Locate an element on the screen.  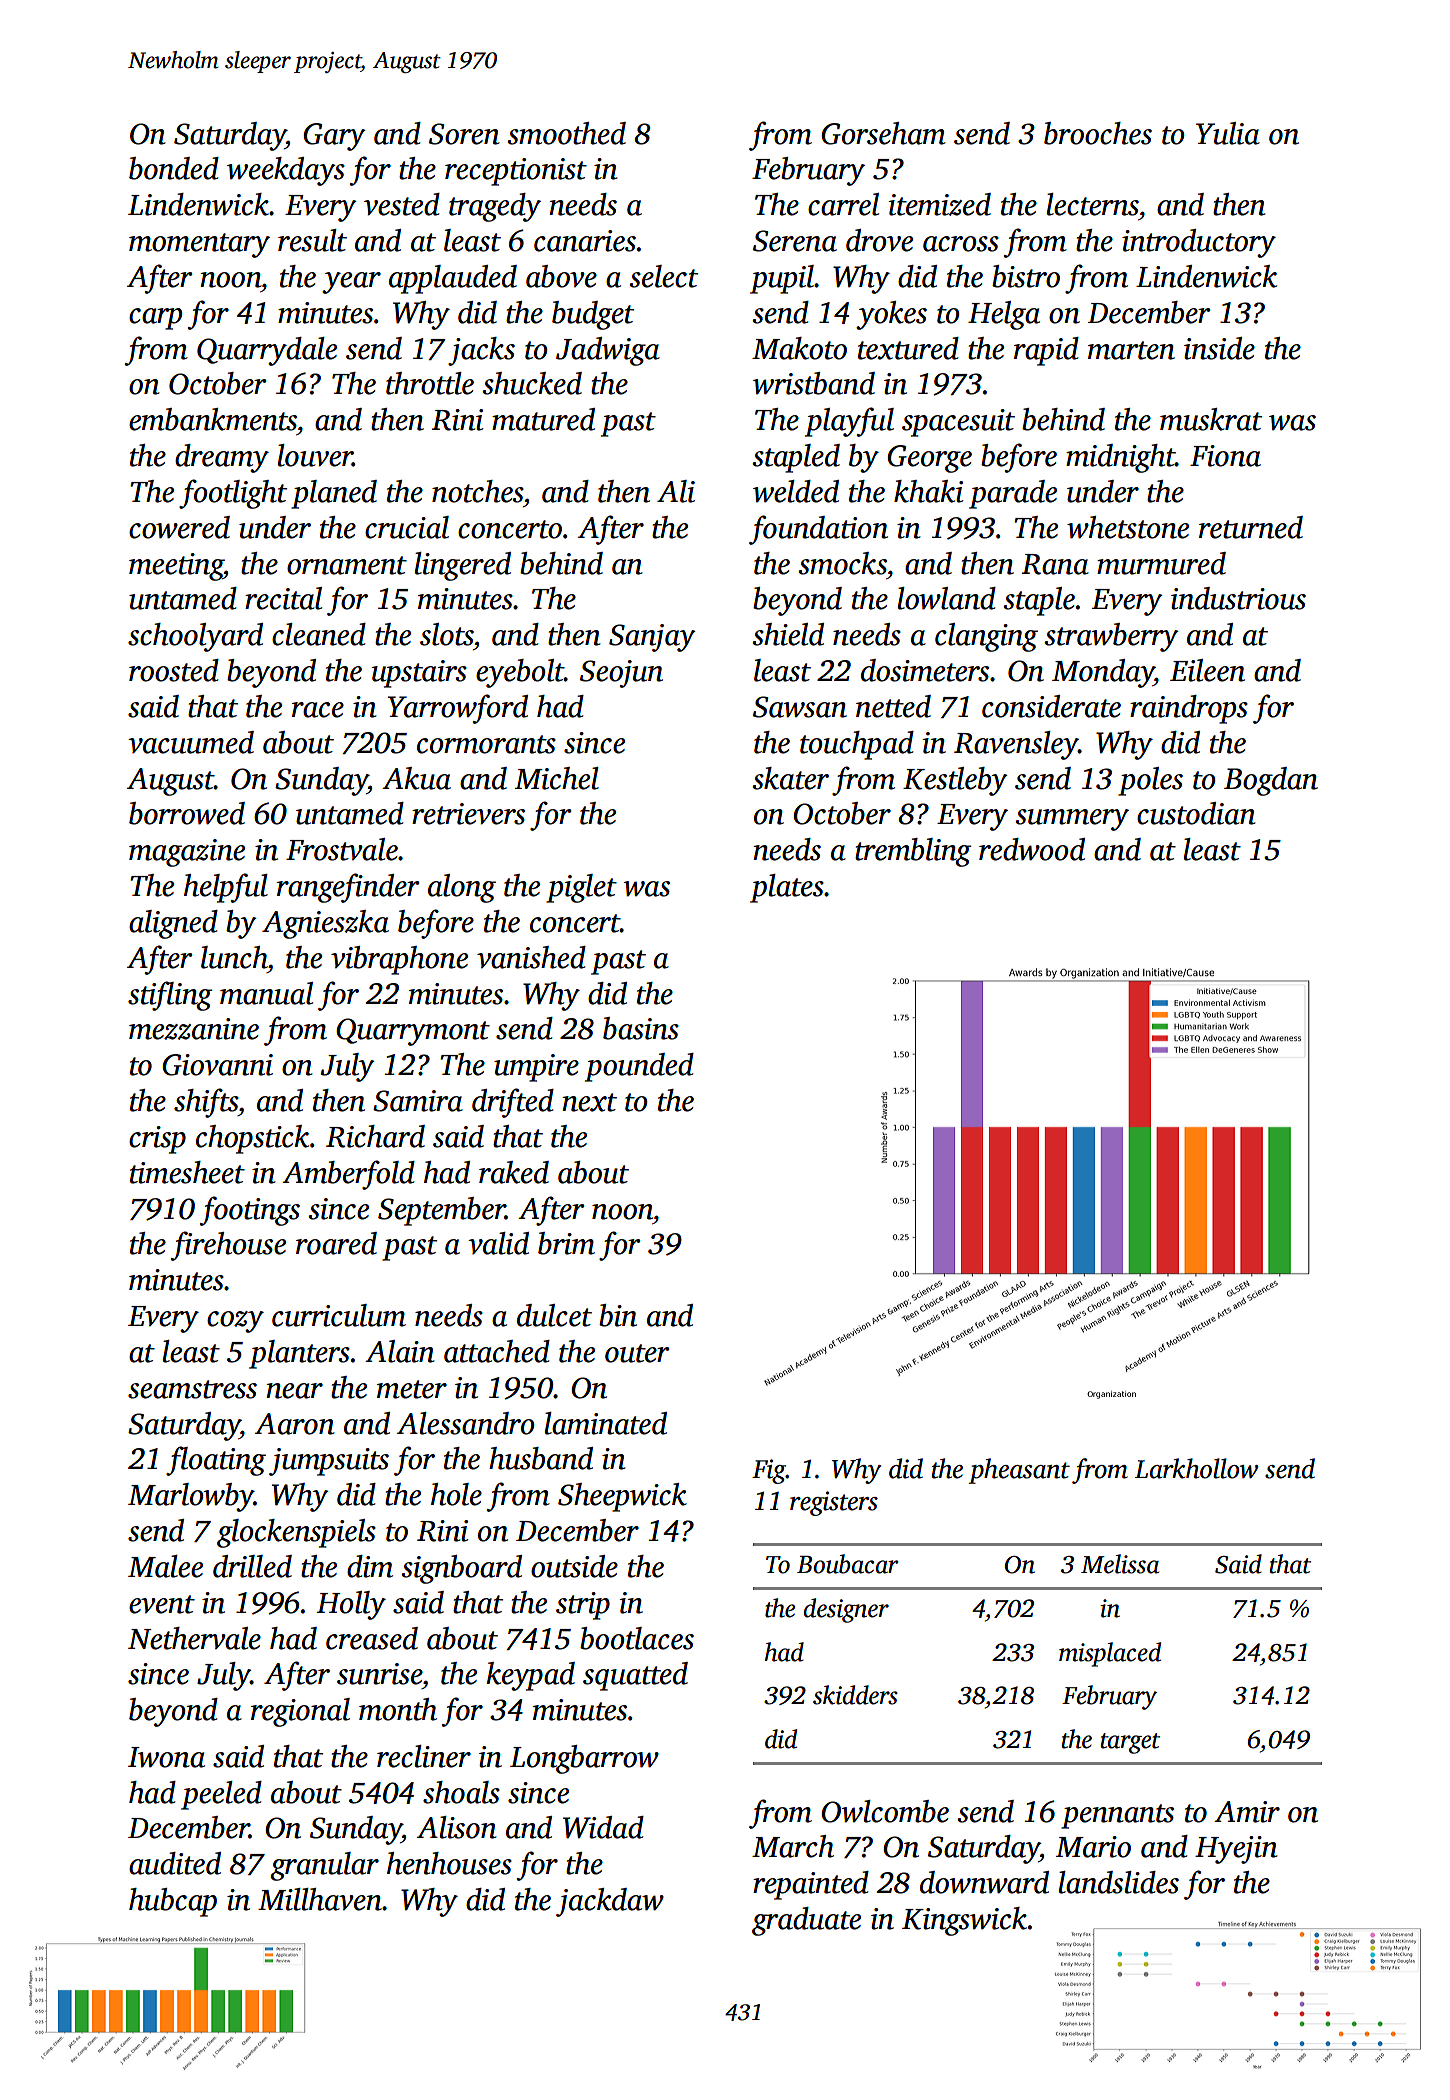
Yulia is located at coordinates (1228, 133).
